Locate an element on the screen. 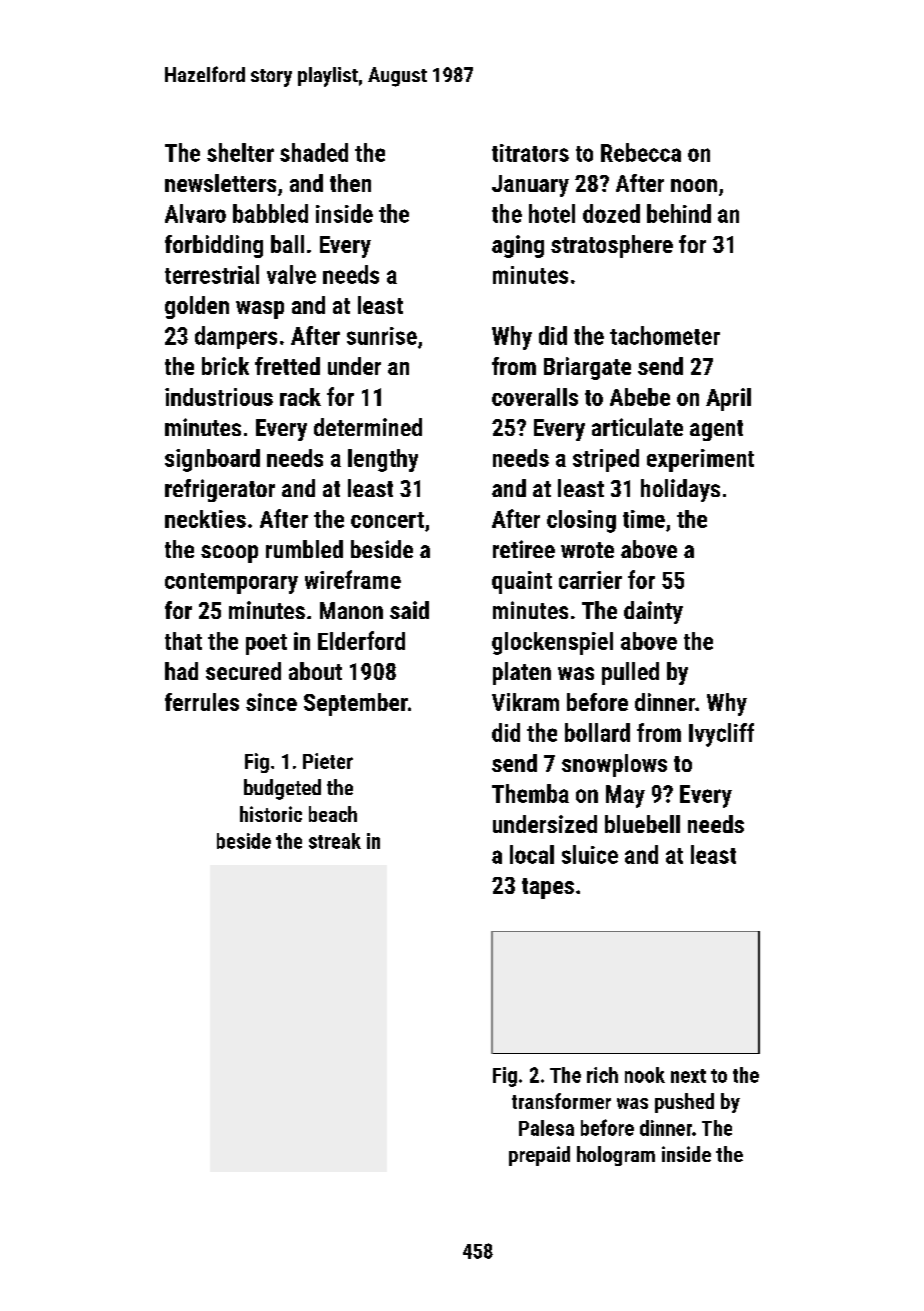 This screenshot has width=924, height=1311. budgeted is located at coordinates (282, 789).
